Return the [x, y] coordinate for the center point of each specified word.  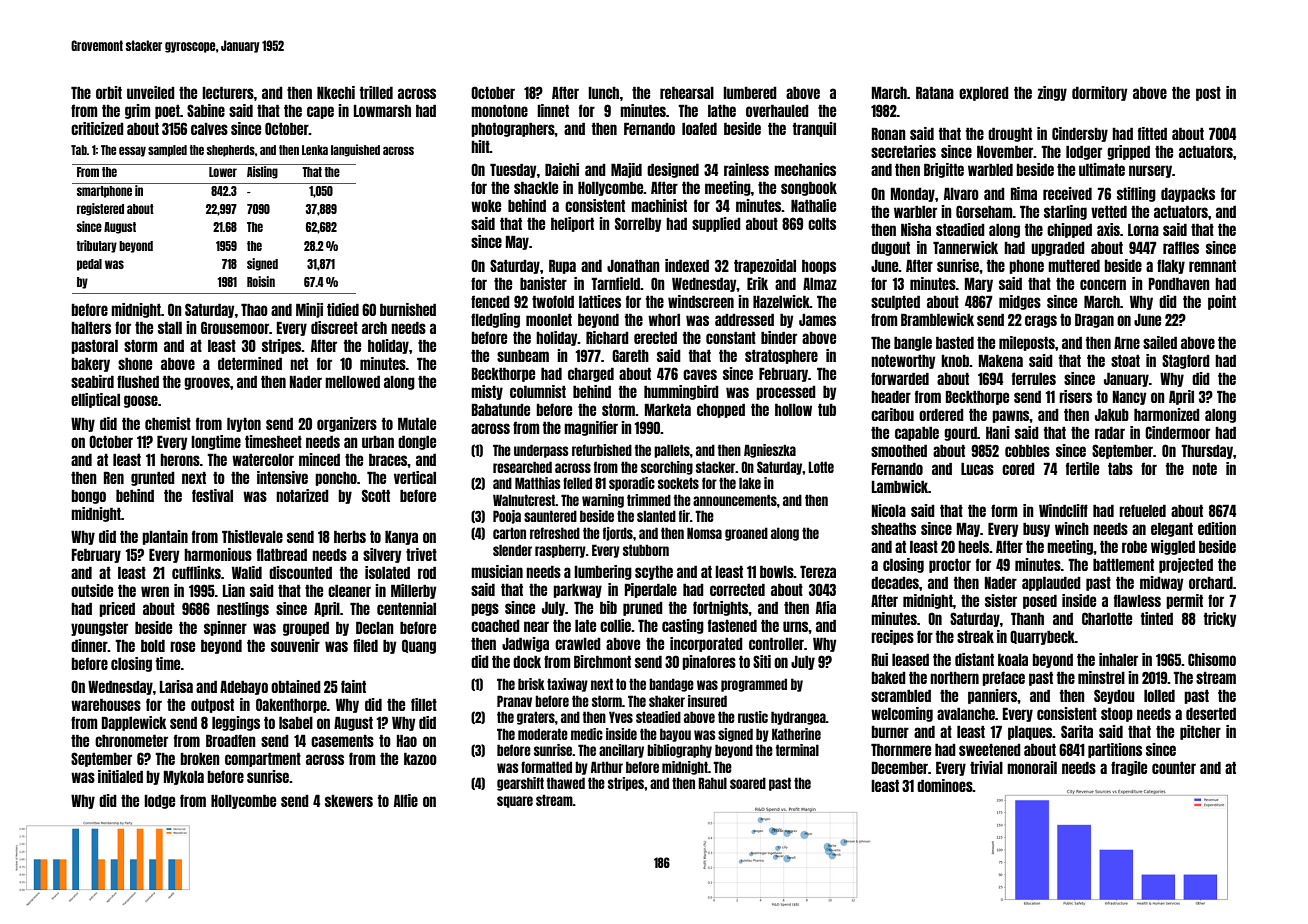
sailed [1160, 342]
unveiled [151, 92]
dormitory [1100, 93]
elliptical [95, 400]
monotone [499, 111]
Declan [375, 627]
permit [1184, 601]
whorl [664, 320]
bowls [777, 571]
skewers [349, 801]
